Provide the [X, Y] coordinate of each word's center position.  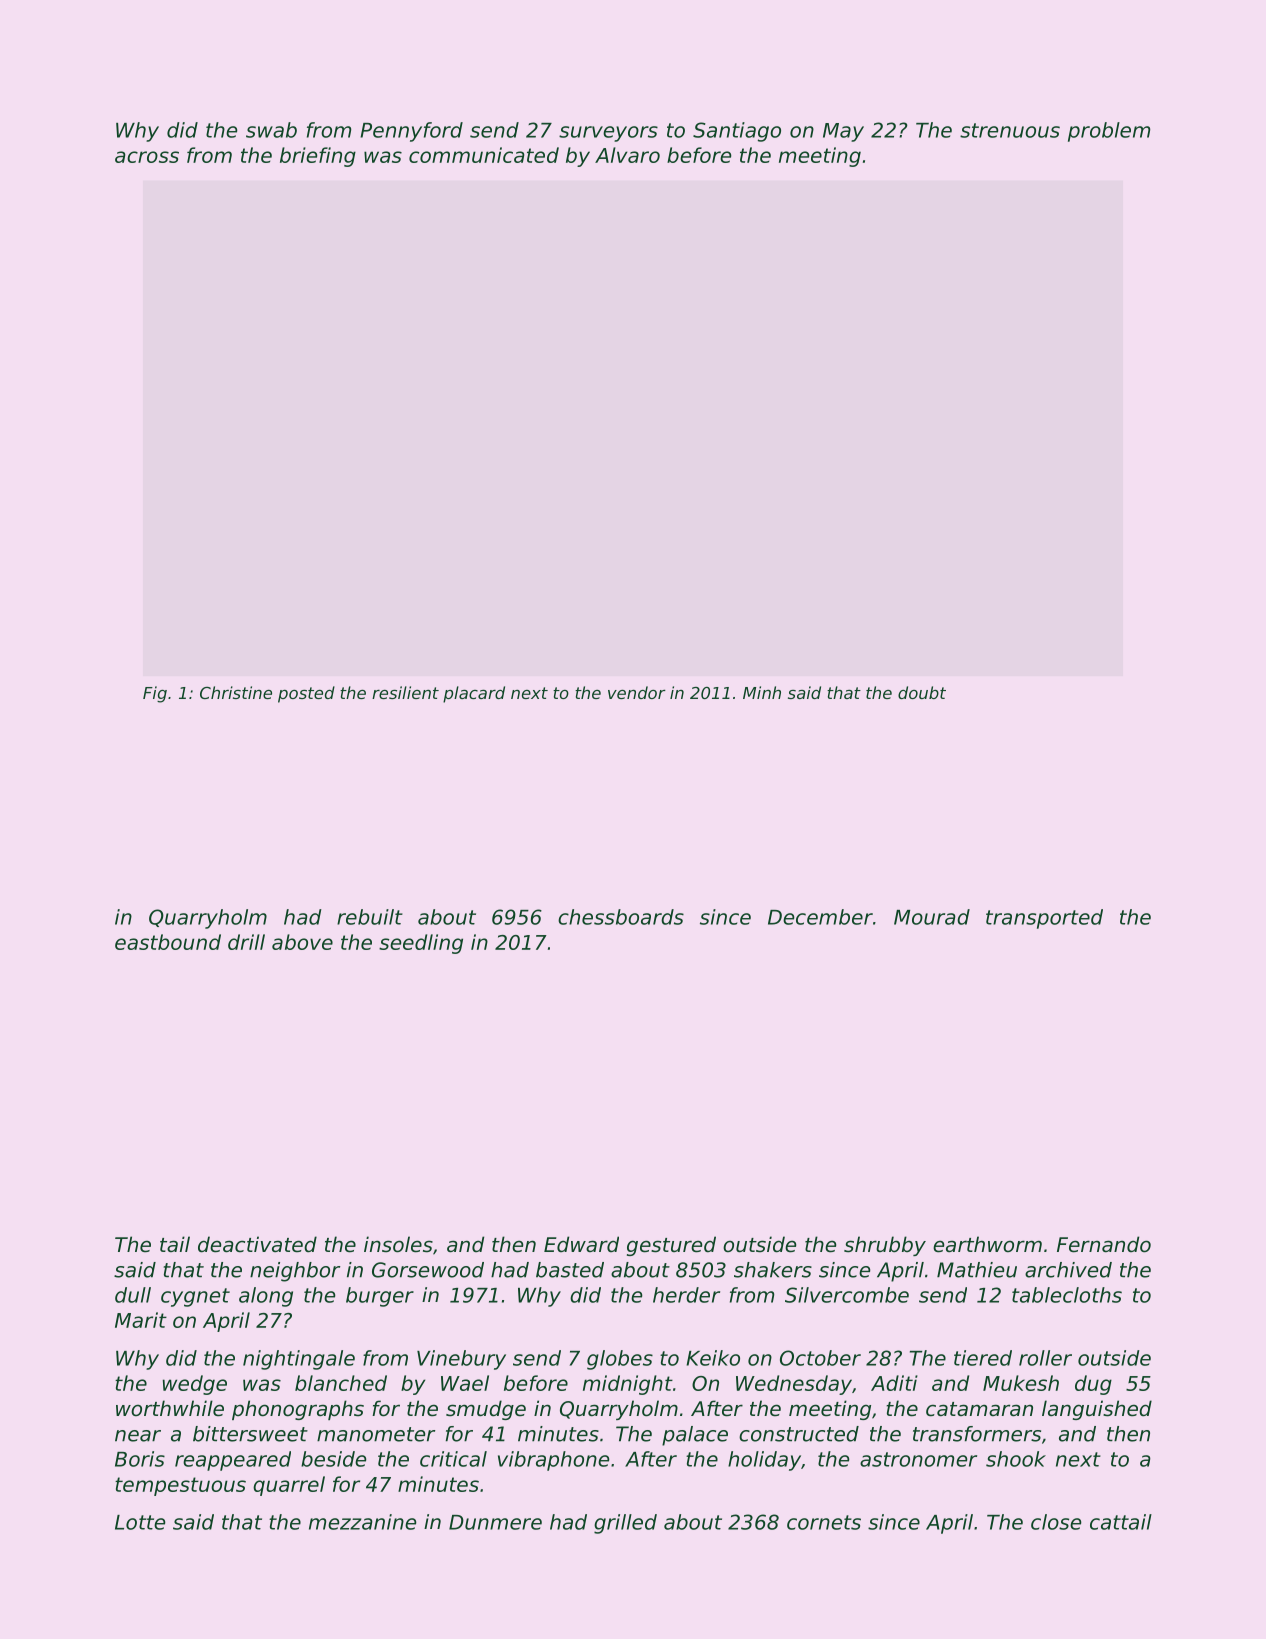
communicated [484, 155]
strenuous [1010, 130]
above [302, 942]
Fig [155, 694]
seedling [421, 944]
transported [1044, 919]
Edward [581, 1244]
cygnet [195, 1297]
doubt [922, 692]
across [147, 157]
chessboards [621, 917]
